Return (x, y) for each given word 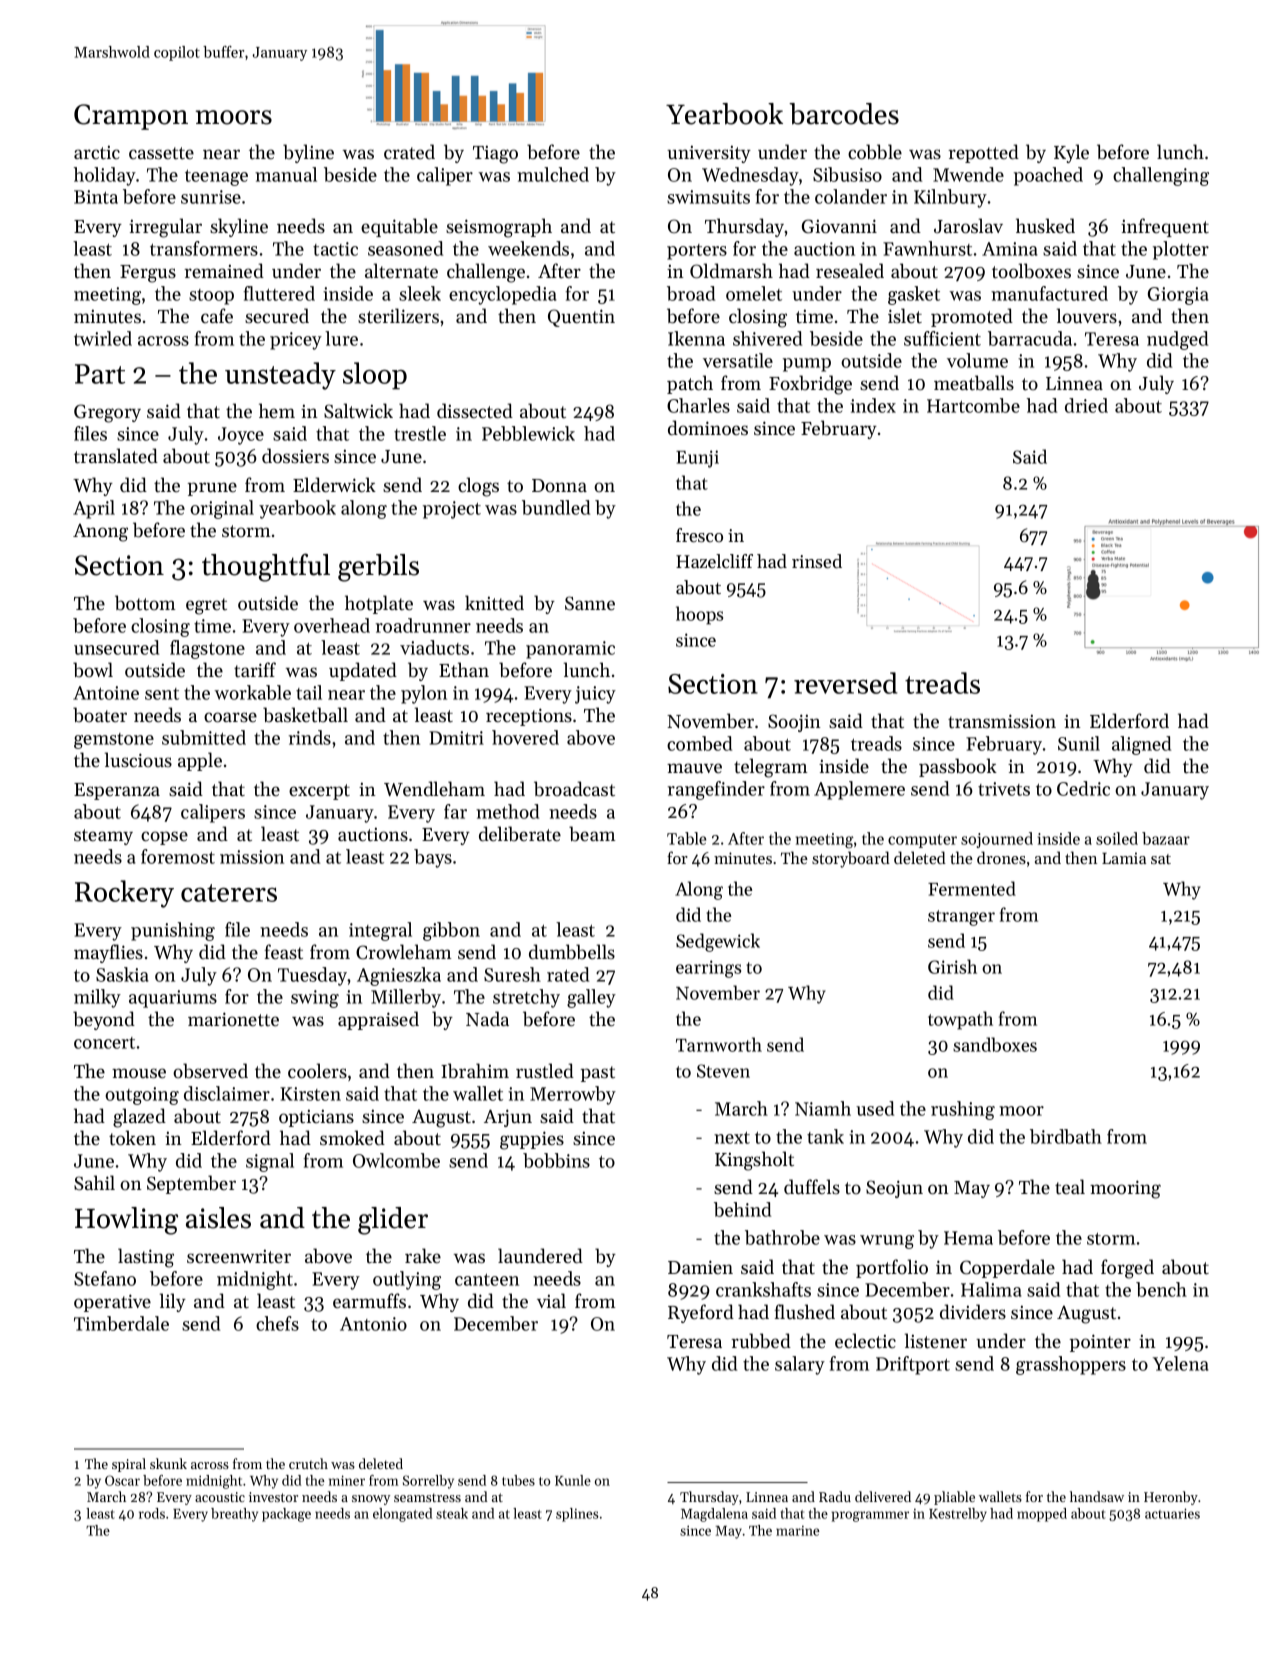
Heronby (1171, 1498)
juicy (595, 695)
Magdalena (714, 1515)
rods (152, 1513)
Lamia (1124, 858)
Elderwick (334, 484)
